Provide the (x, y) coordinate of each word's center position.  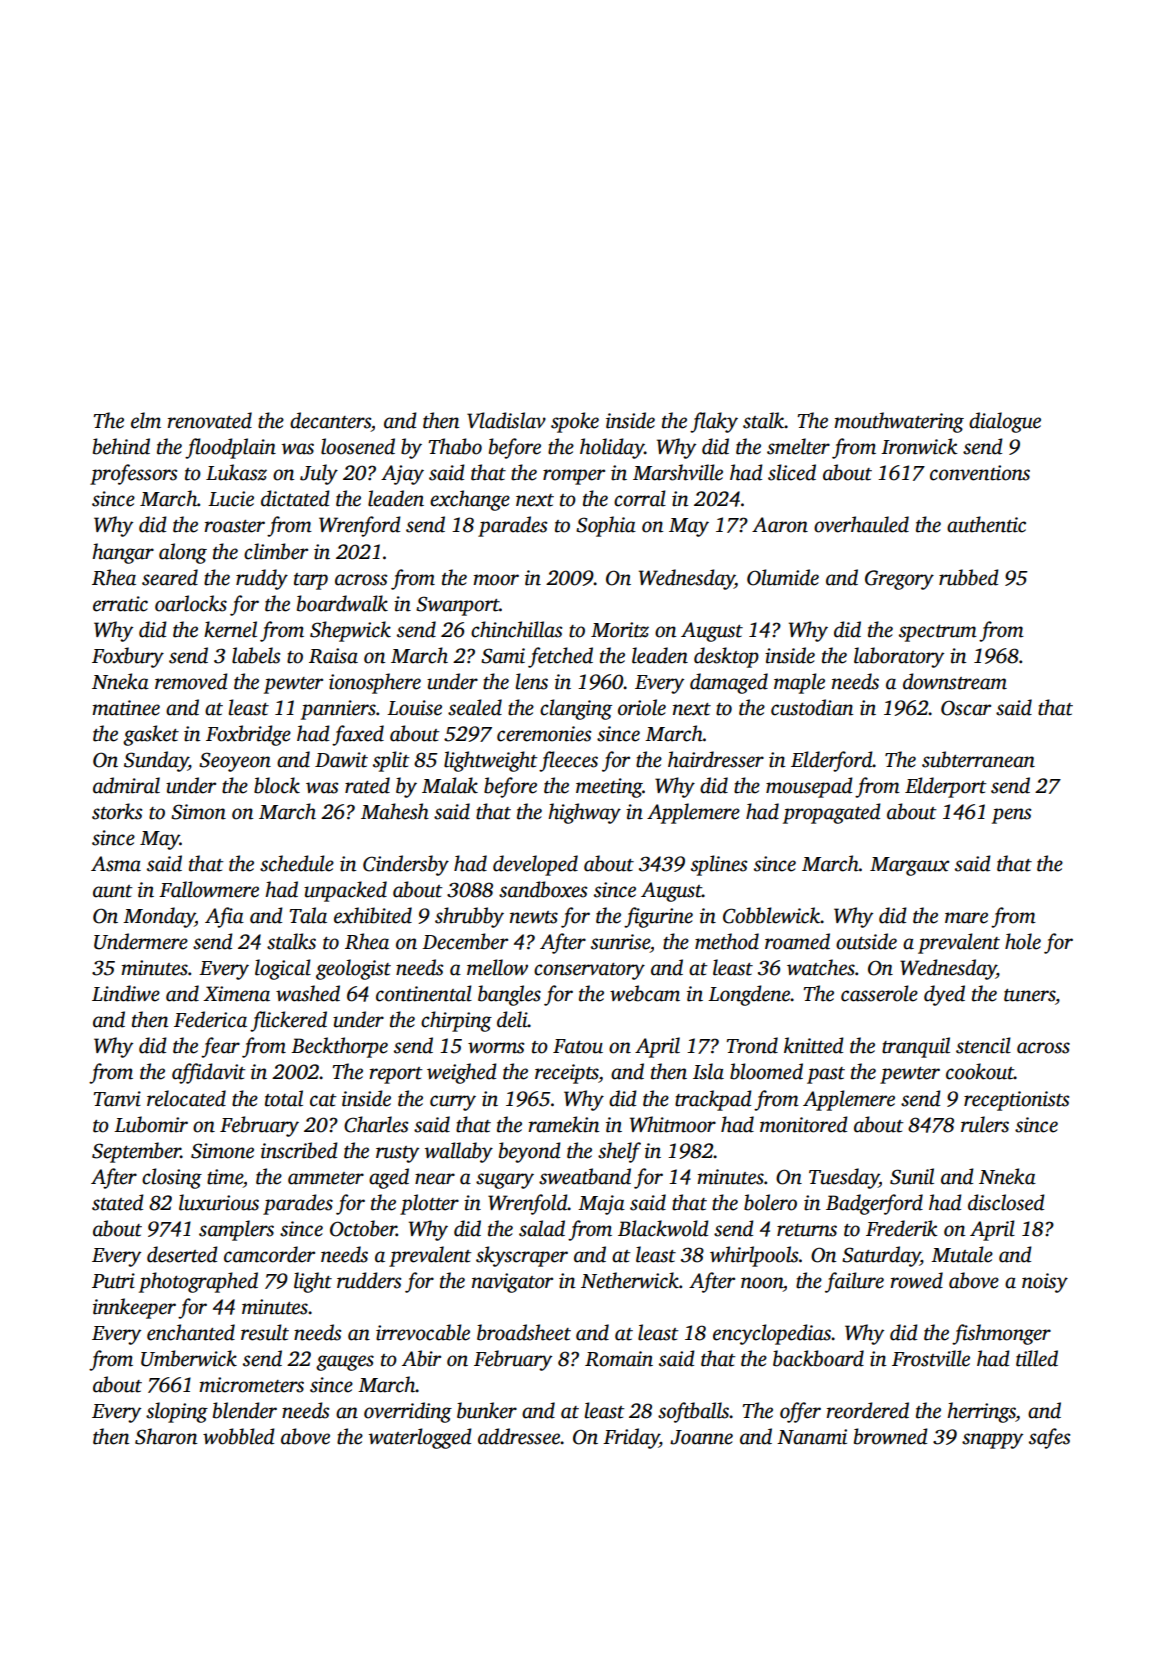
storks (117, 811)
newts (534, 917)
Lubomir (151, 1124)
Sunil (912, 1176)
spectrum (938, 633)
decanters (330, 420)
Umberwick (189, 1358)
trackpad (713, 1100)
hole (1023, 941)
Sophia (606, 526)
